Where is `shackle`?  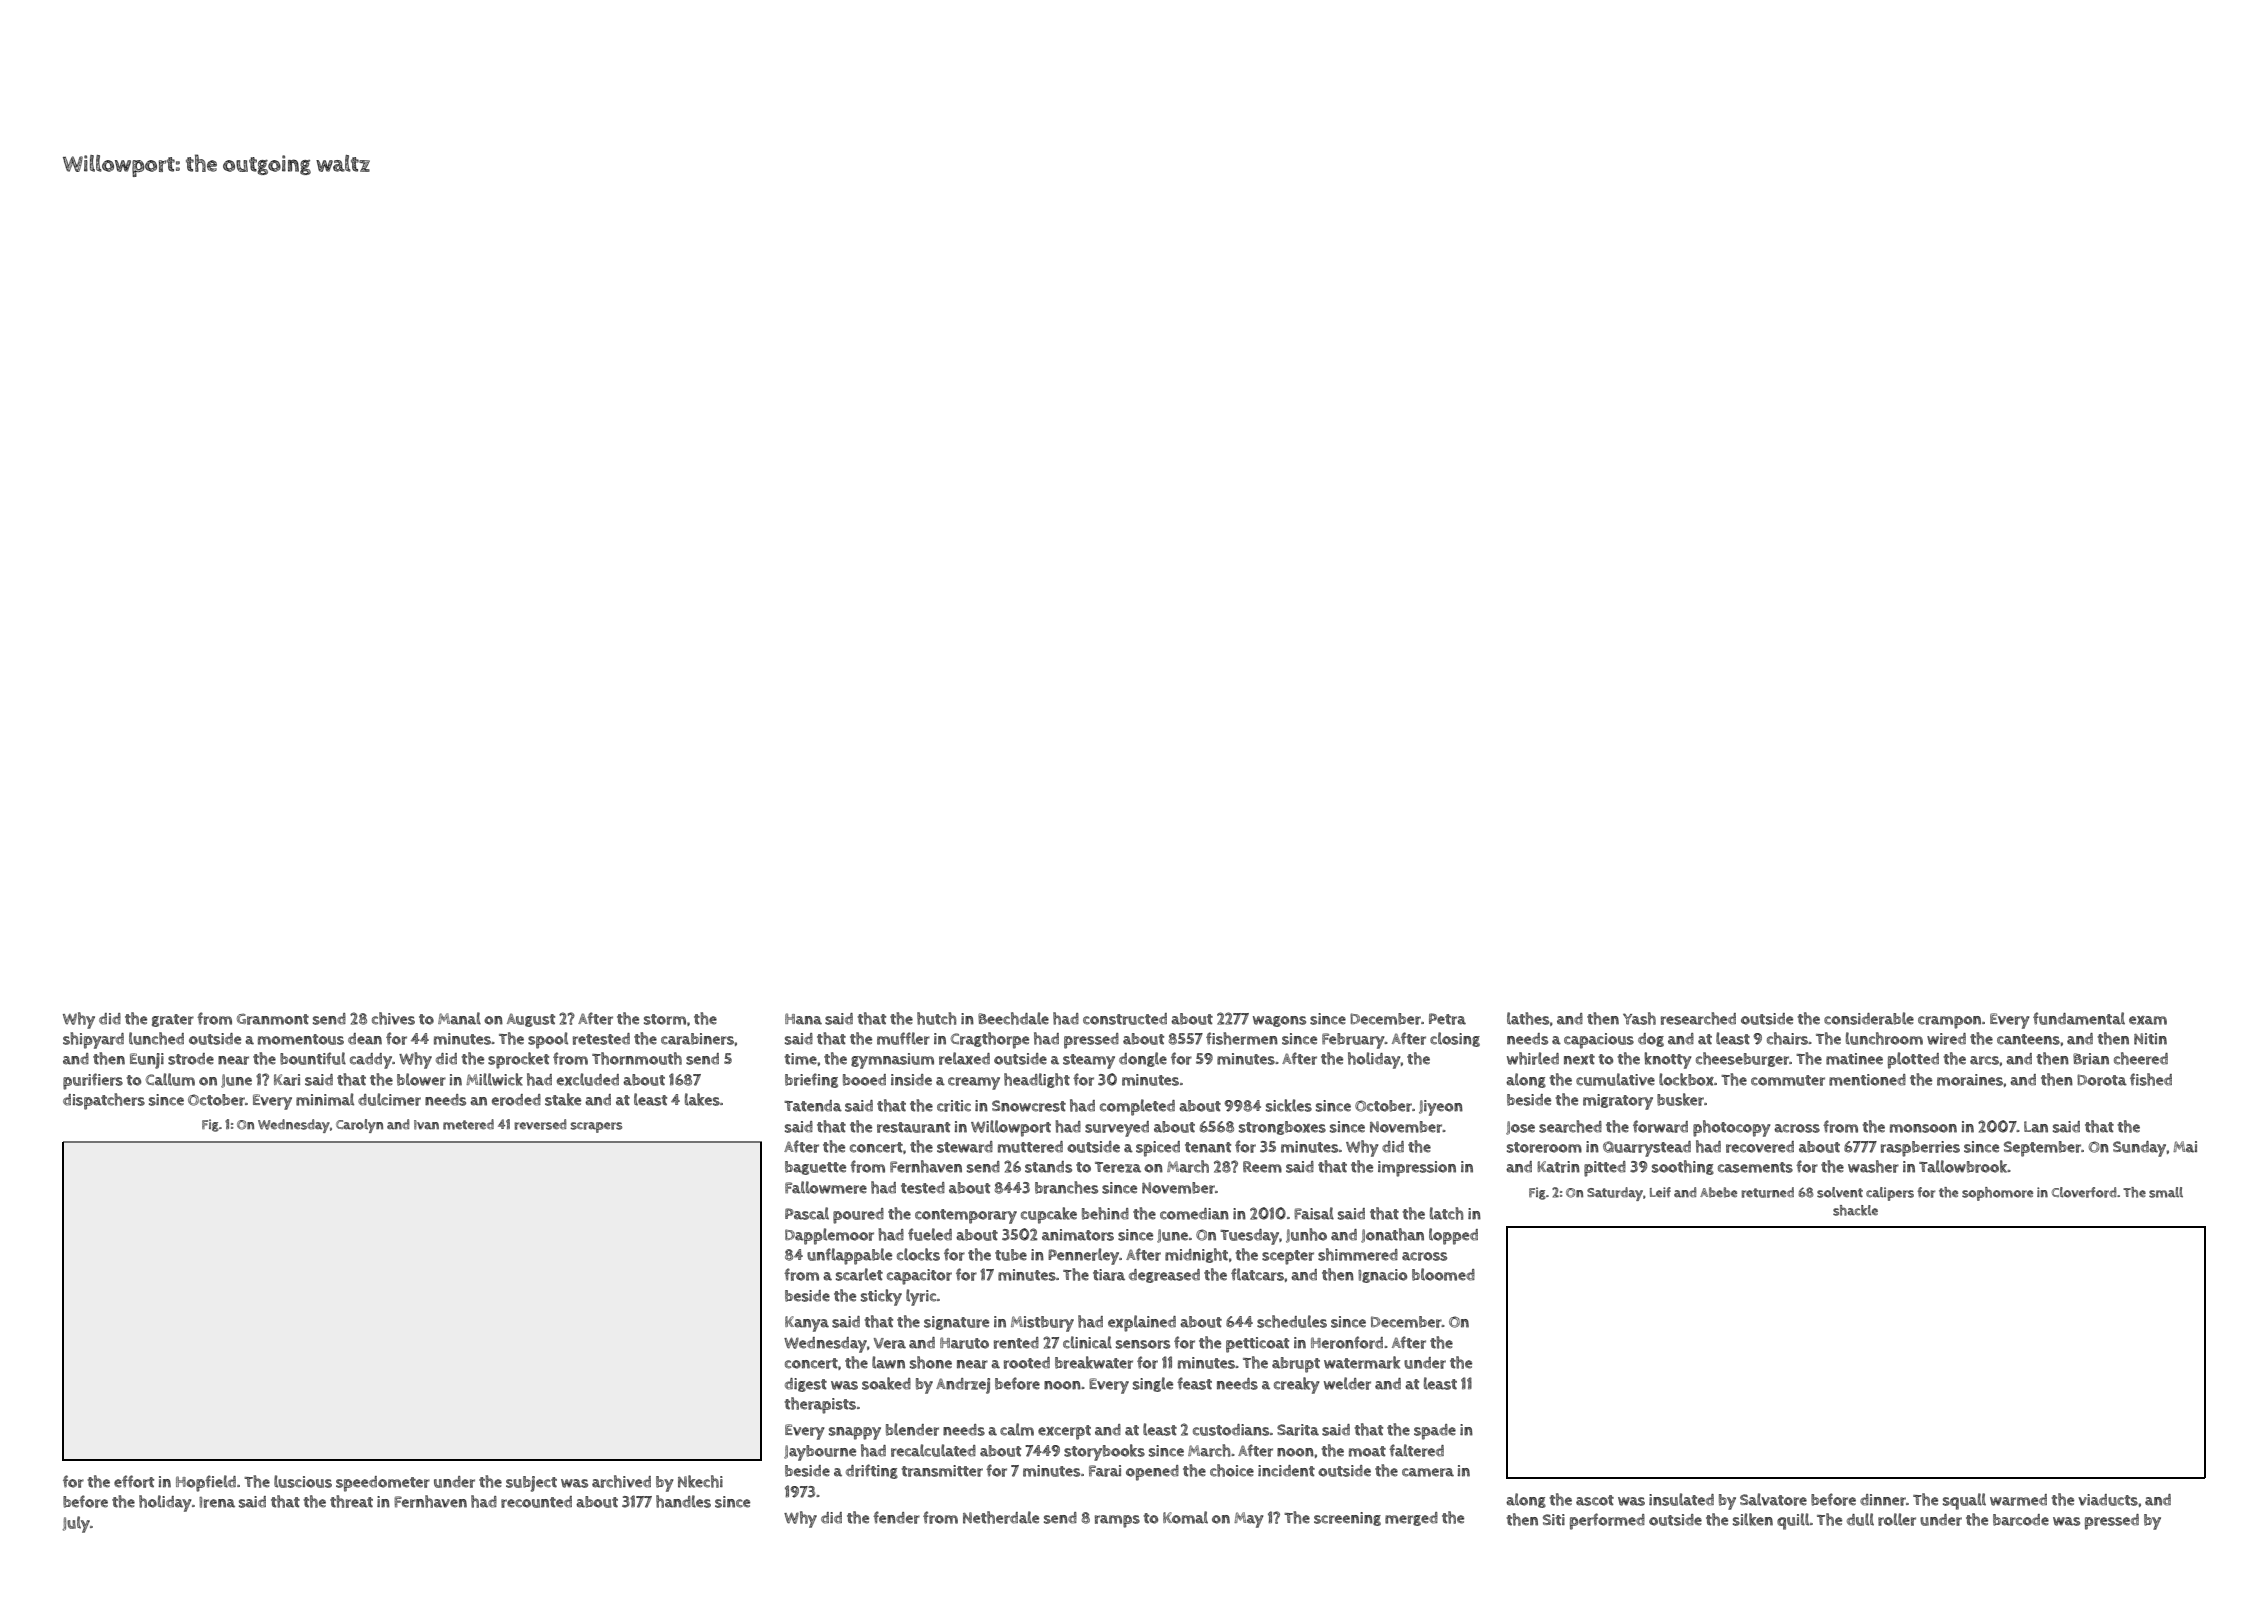
shackle is located at coordinates (1855, 1210).
